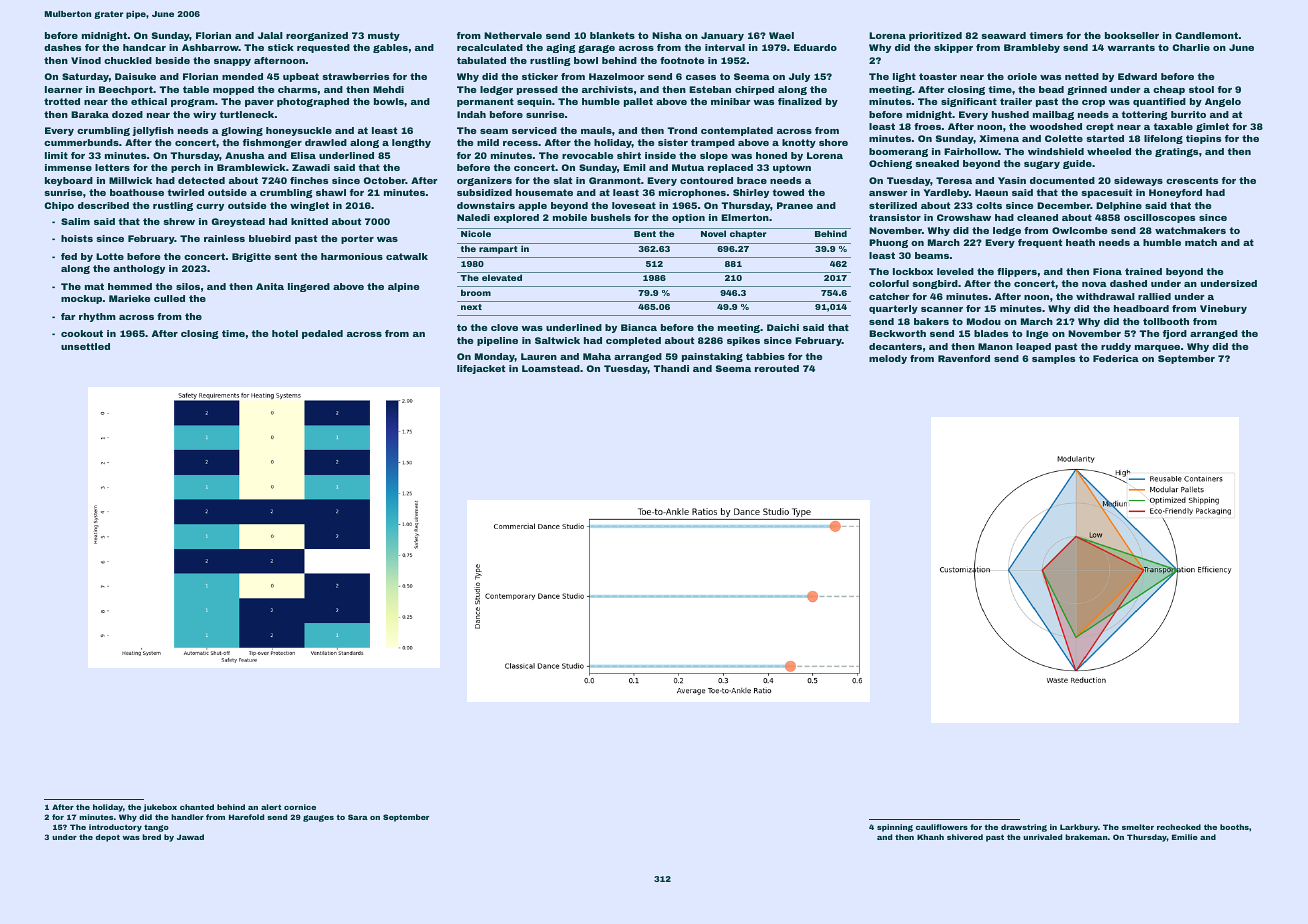 The height and width of the document is (924, 1308). What do you see at coordinates (476, 292) in the document?
I see `broom` at bounding box center [476, 292].
